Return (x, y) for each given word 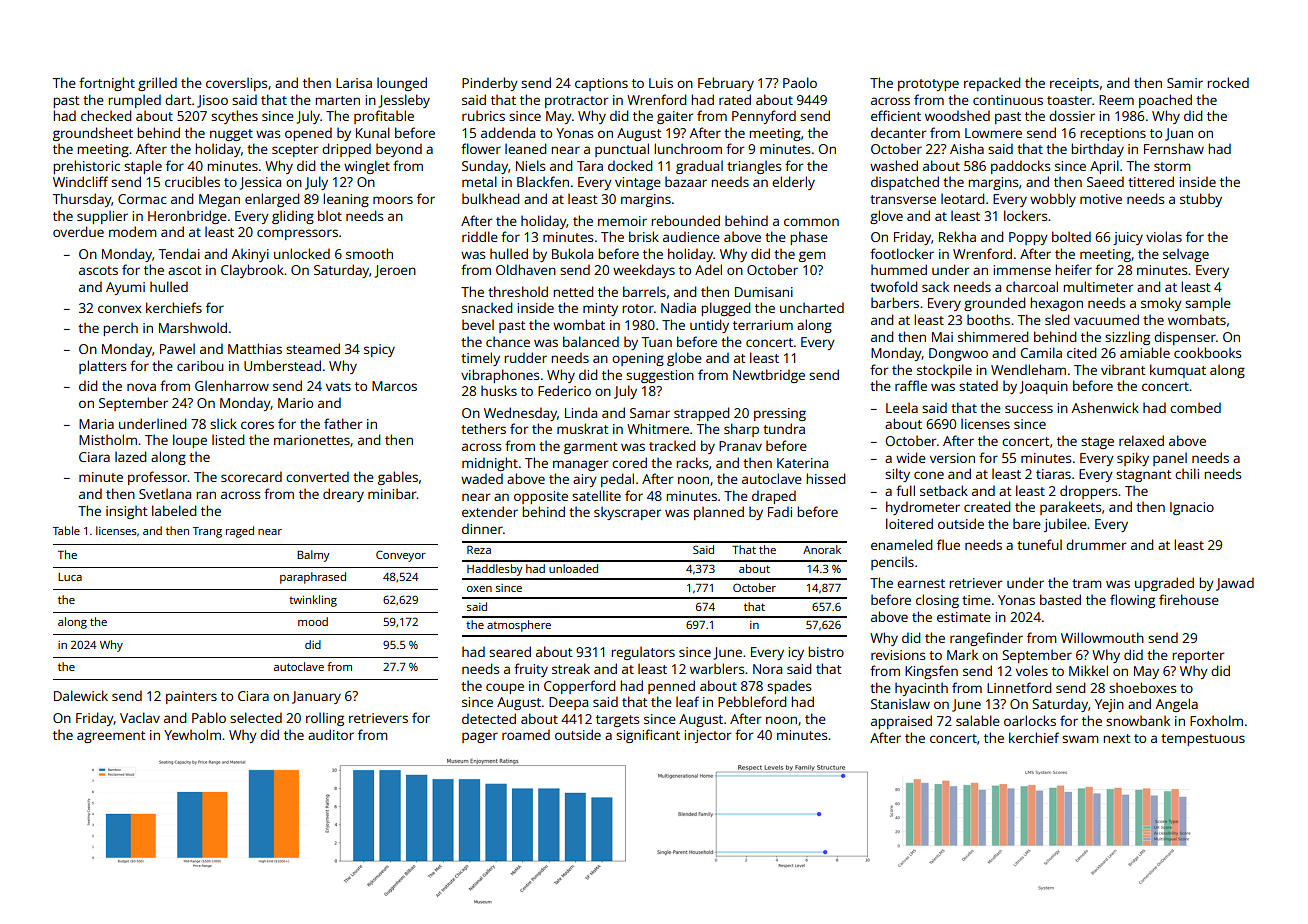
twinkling (313, 601)
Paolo (800, 82)
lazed (130, 456)
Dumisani (764, 292)
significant (648, 736)
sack (935, 286)
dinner (482, 528)
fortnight (107, 84)
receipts (1074, 84)
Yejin (1109, 705)
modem (132, 231)
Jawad (1235, 584)
